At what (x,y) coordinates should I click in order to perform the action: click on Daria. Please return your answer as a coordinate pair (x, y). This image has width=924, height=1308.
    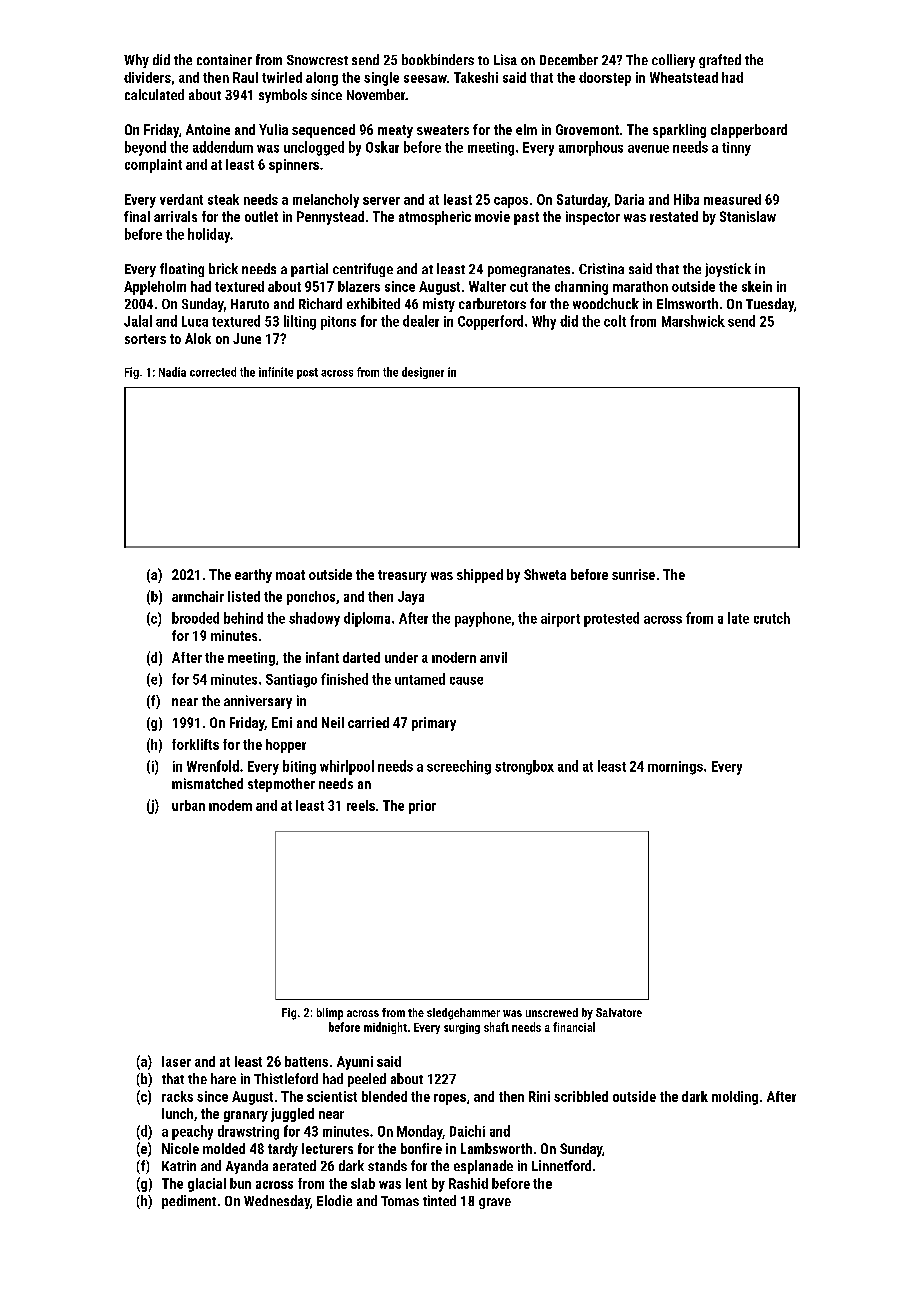
    Looking at the image, I should click on (629, 199).
